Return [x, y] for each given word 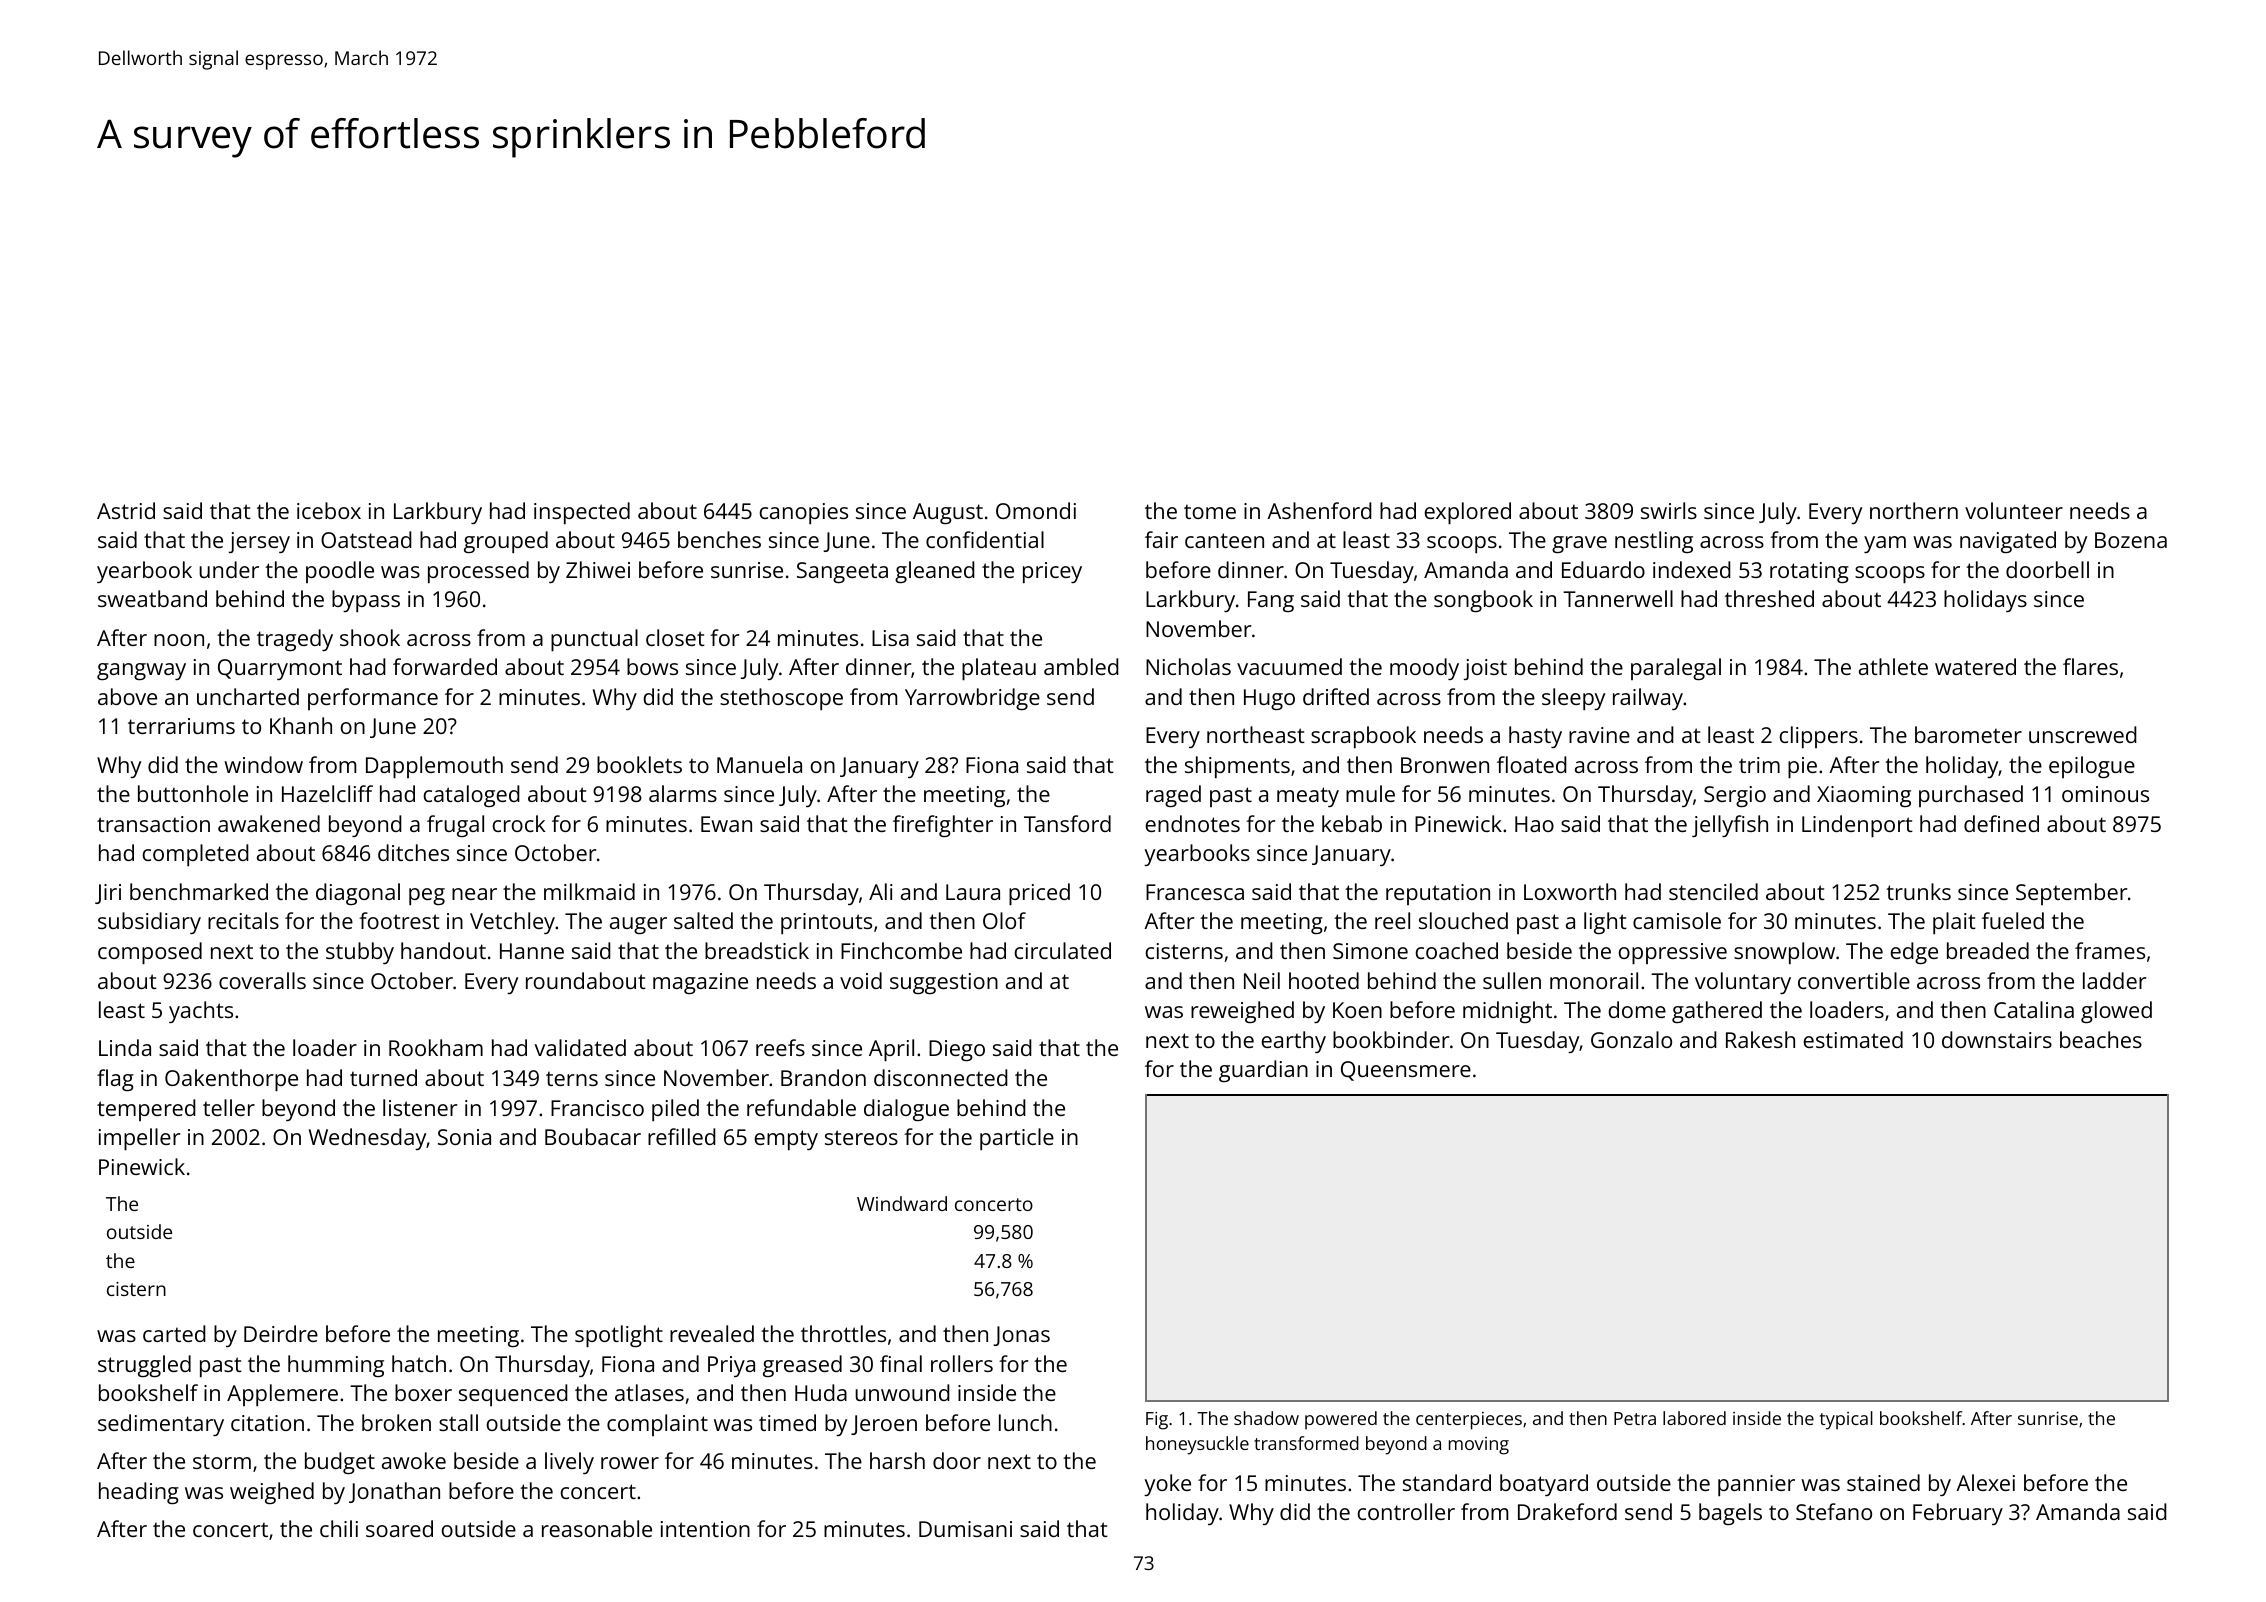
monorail [1594, 980]
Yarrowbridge [972, 699]
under [229, 569]
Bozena [2131, 540]
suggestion [944, 983]
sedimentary [161, 1425]
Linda [125, 1047]
